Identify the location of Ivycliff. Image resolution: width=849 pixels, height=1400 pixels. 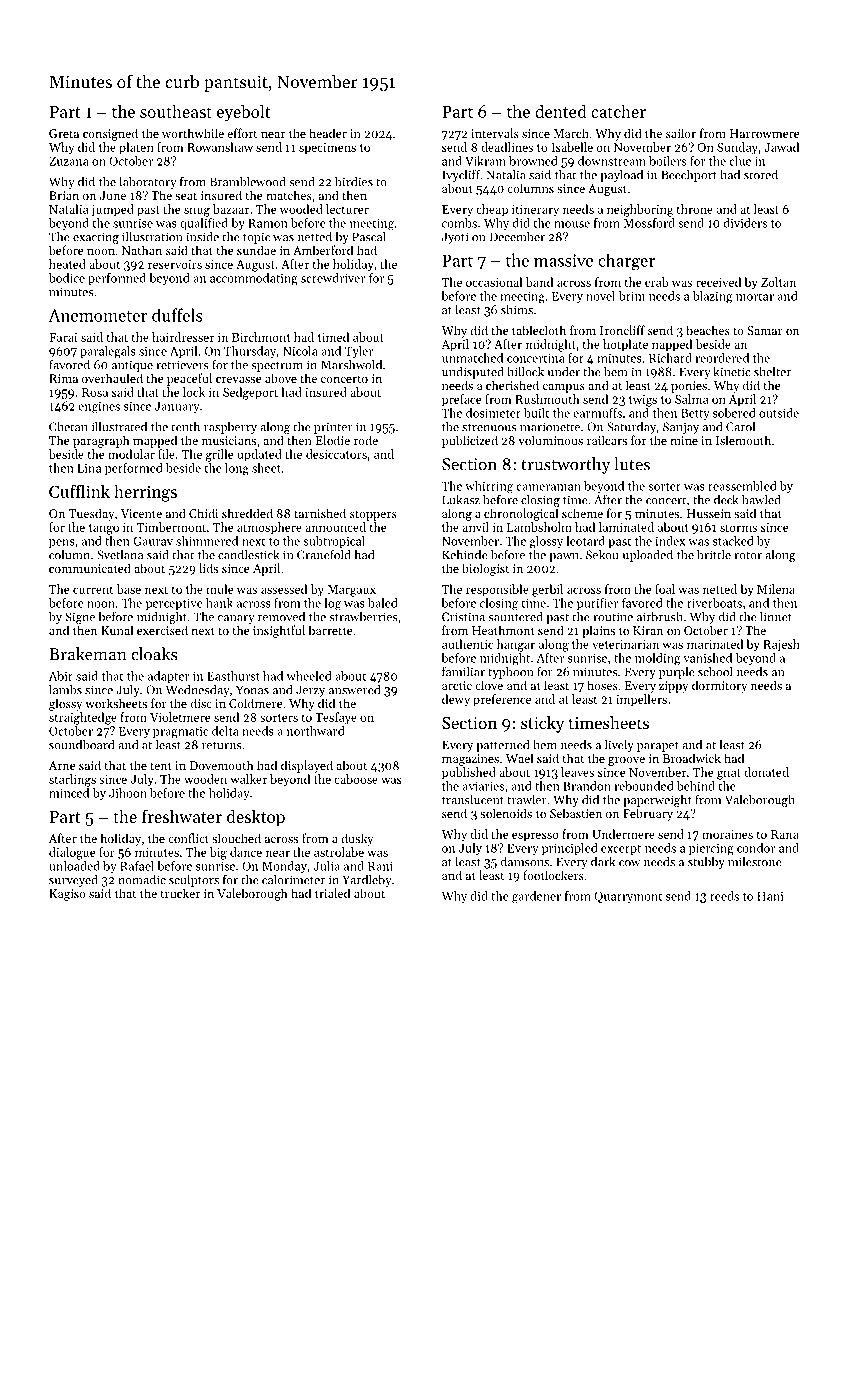
(461, 175).
